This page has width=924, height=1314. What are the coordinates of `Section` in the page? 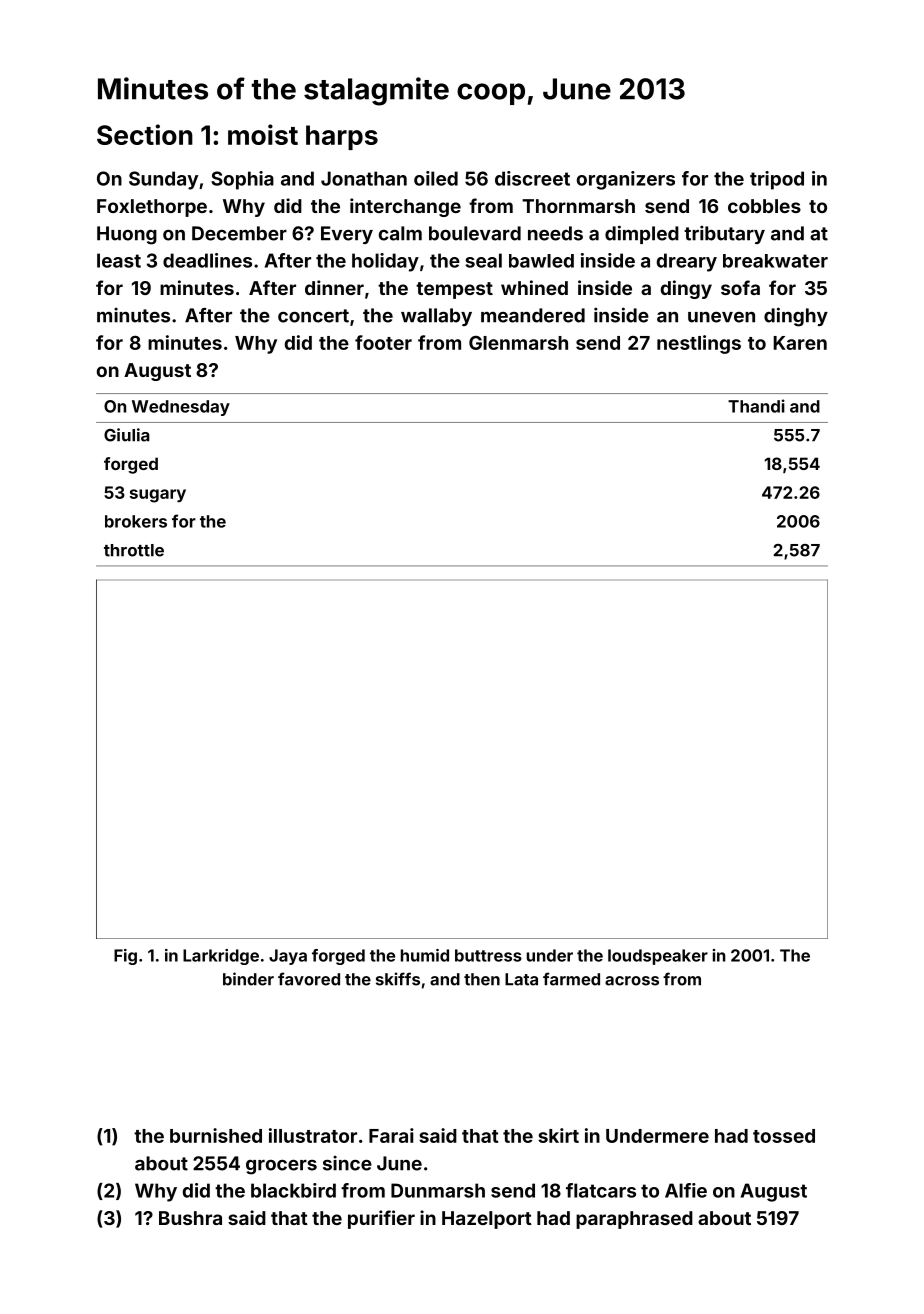 It's located at (145, 134).
